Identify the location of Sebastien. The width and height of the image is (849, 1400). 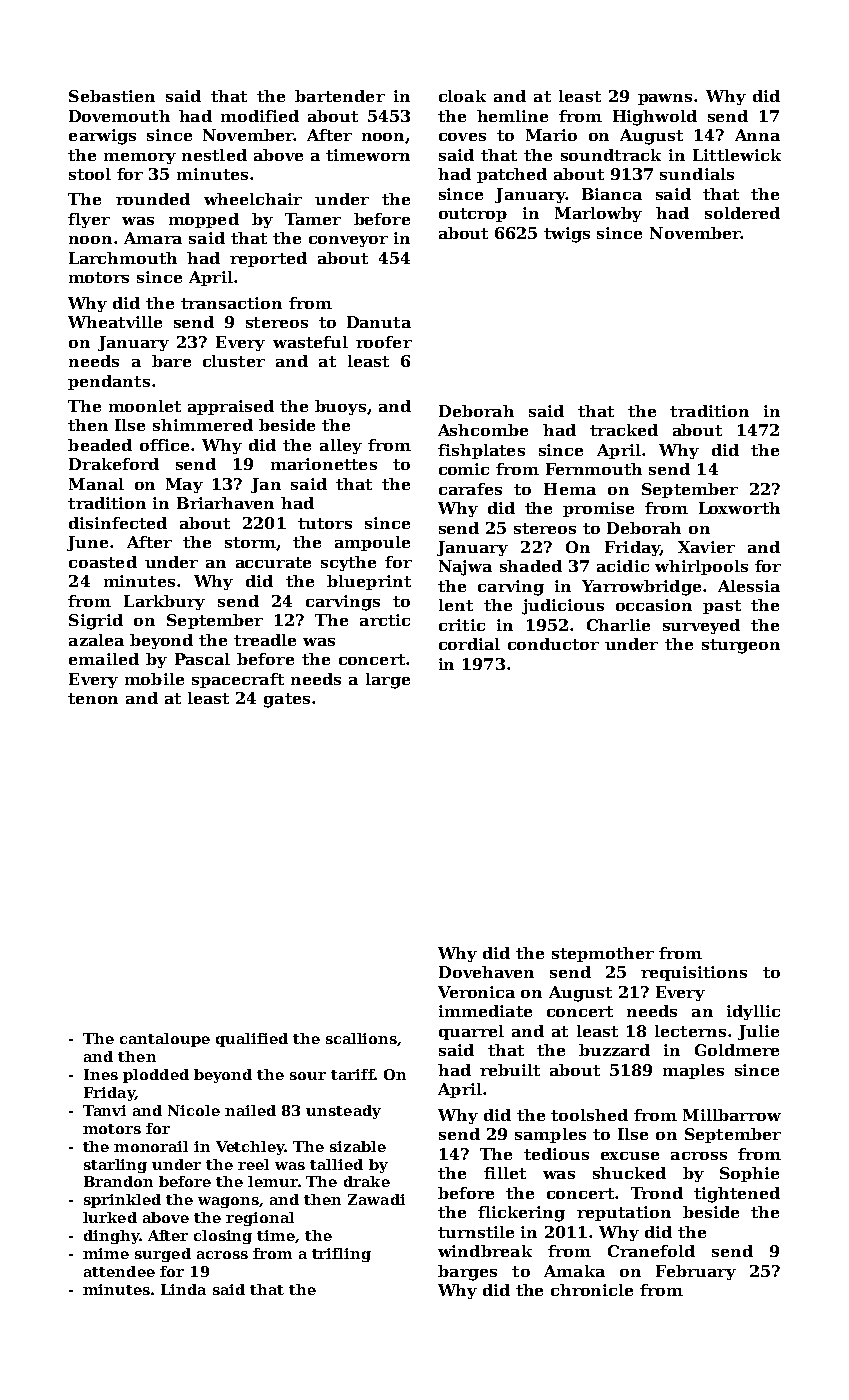
(112, 96).
